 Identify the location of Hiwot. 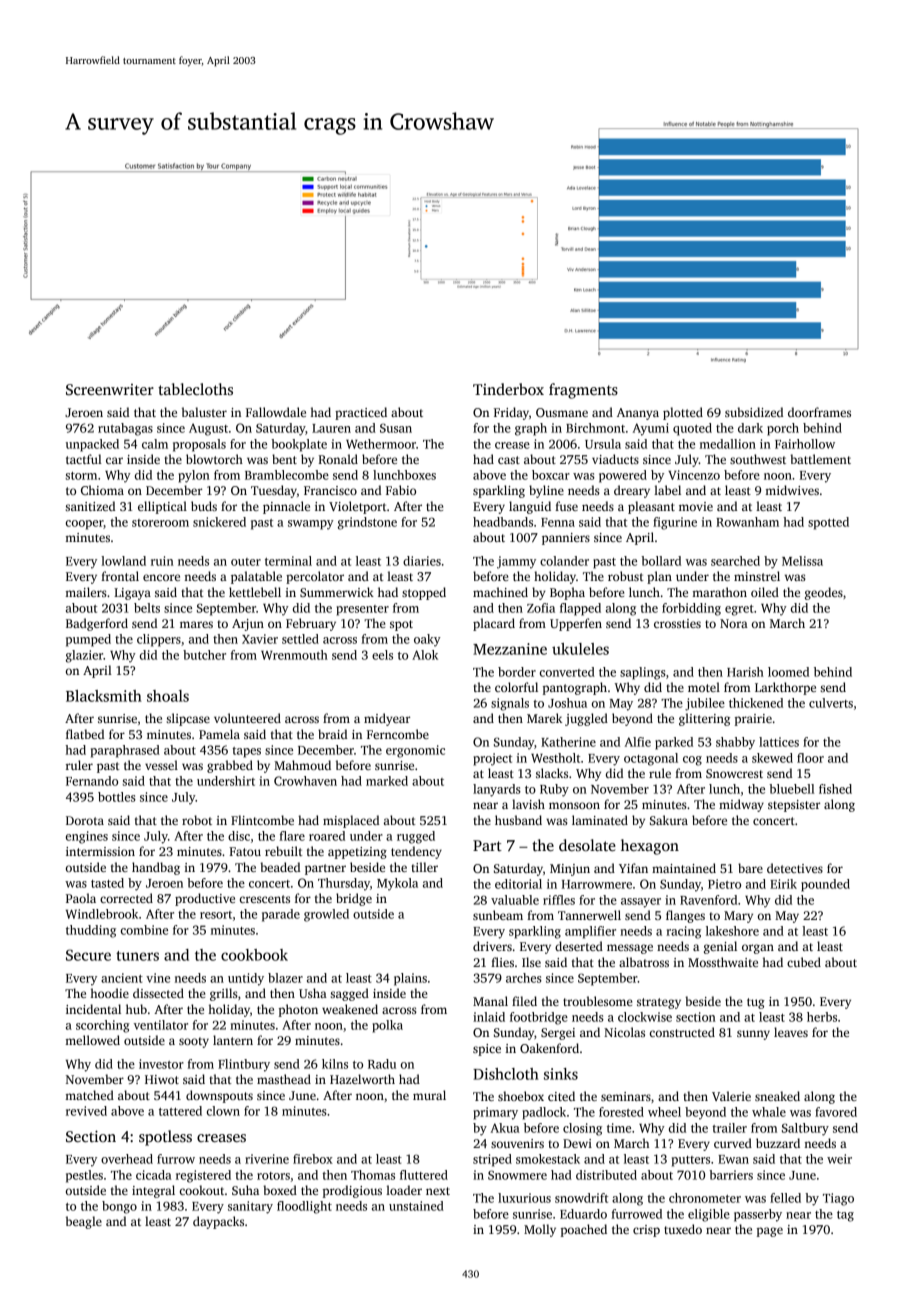
(162, 1079).
